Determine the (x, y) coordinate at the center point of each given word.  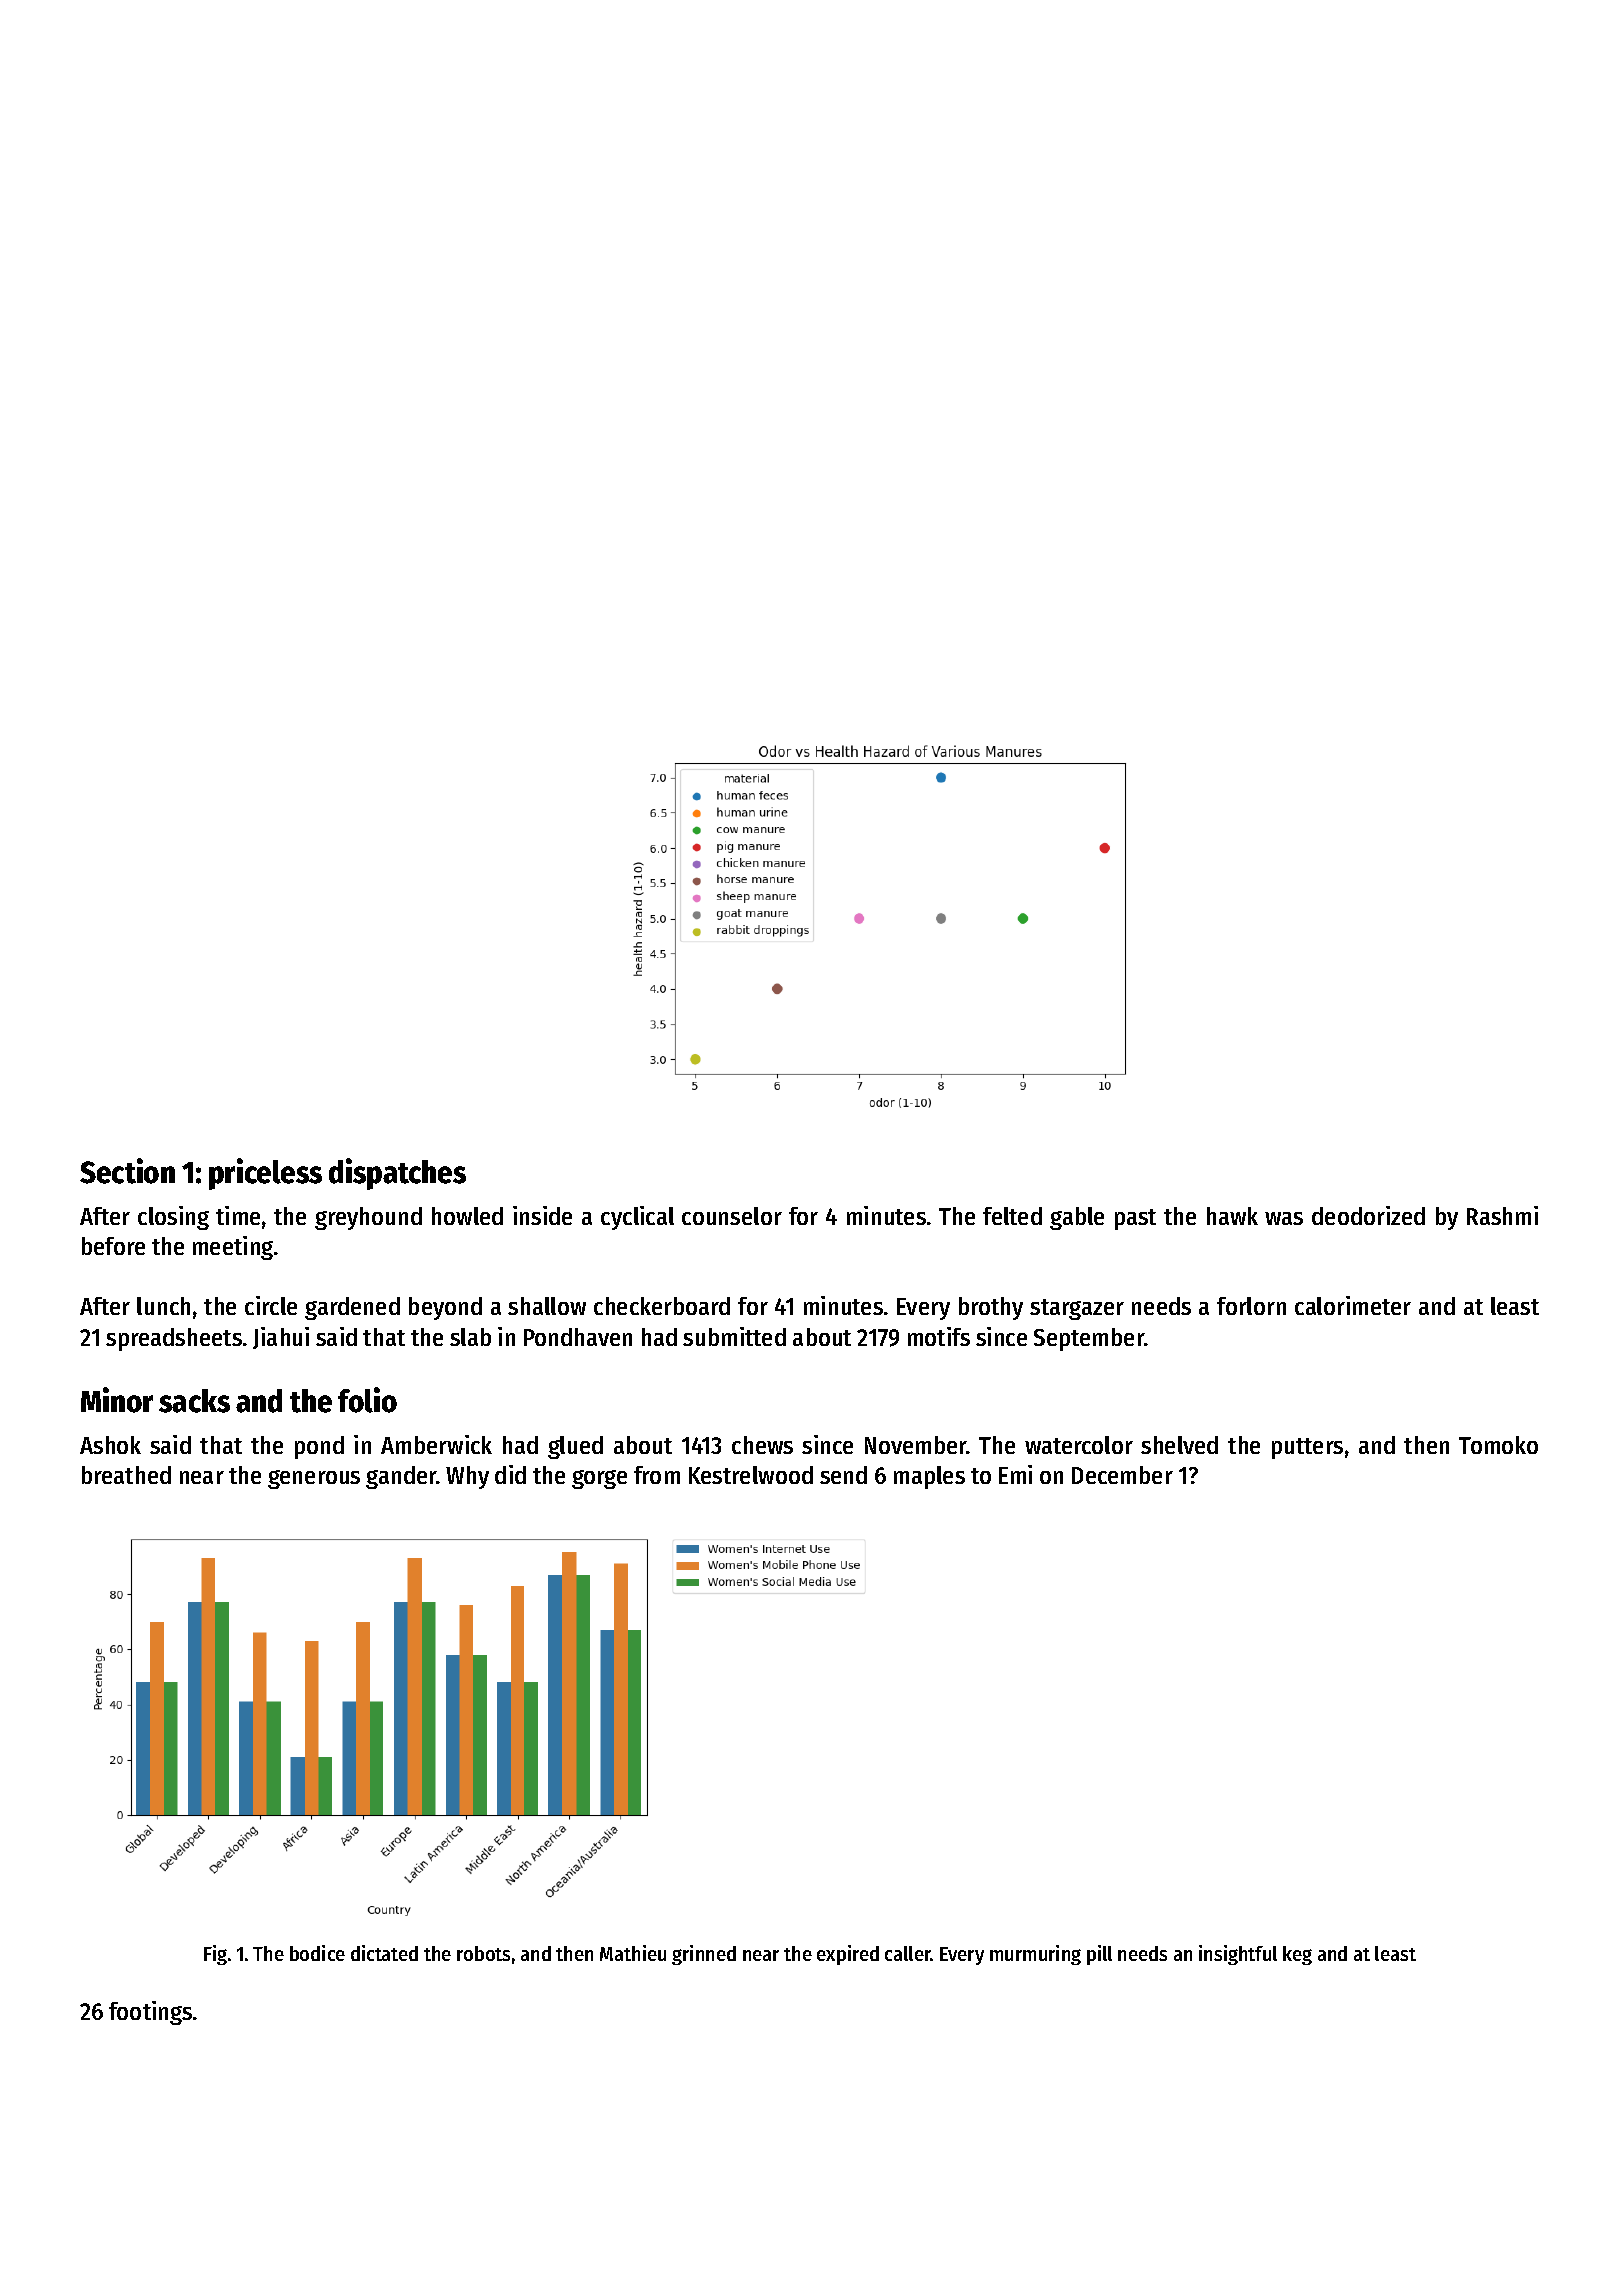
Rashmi (1502, 1215)
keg (1297, 1955)
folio (367, 1400)
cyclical (637, 1218)
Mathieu (633, 1953)
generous (314, 1479)
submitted (734, 1336)
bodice (317, 1953)
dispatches (397, 1174)
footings (150, 2013)
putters (1307, 1448)
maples (929, 1477)
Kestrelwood (751, 1475)
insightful (1238, 1955)
